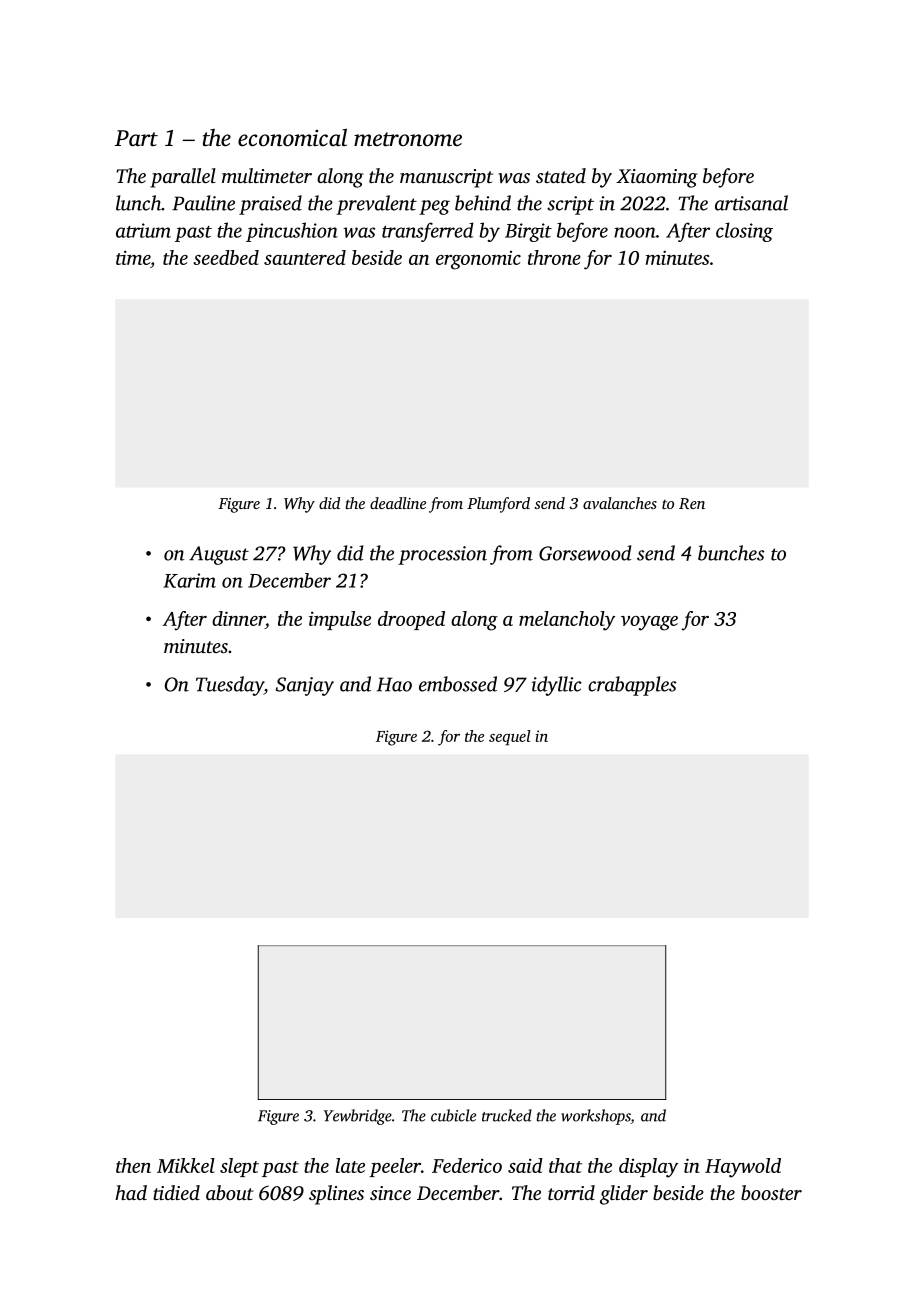 The width and height of the document is (924, 1308). Describe the element at coordinates (744, 232) in the document. I see `closing` at that location.
